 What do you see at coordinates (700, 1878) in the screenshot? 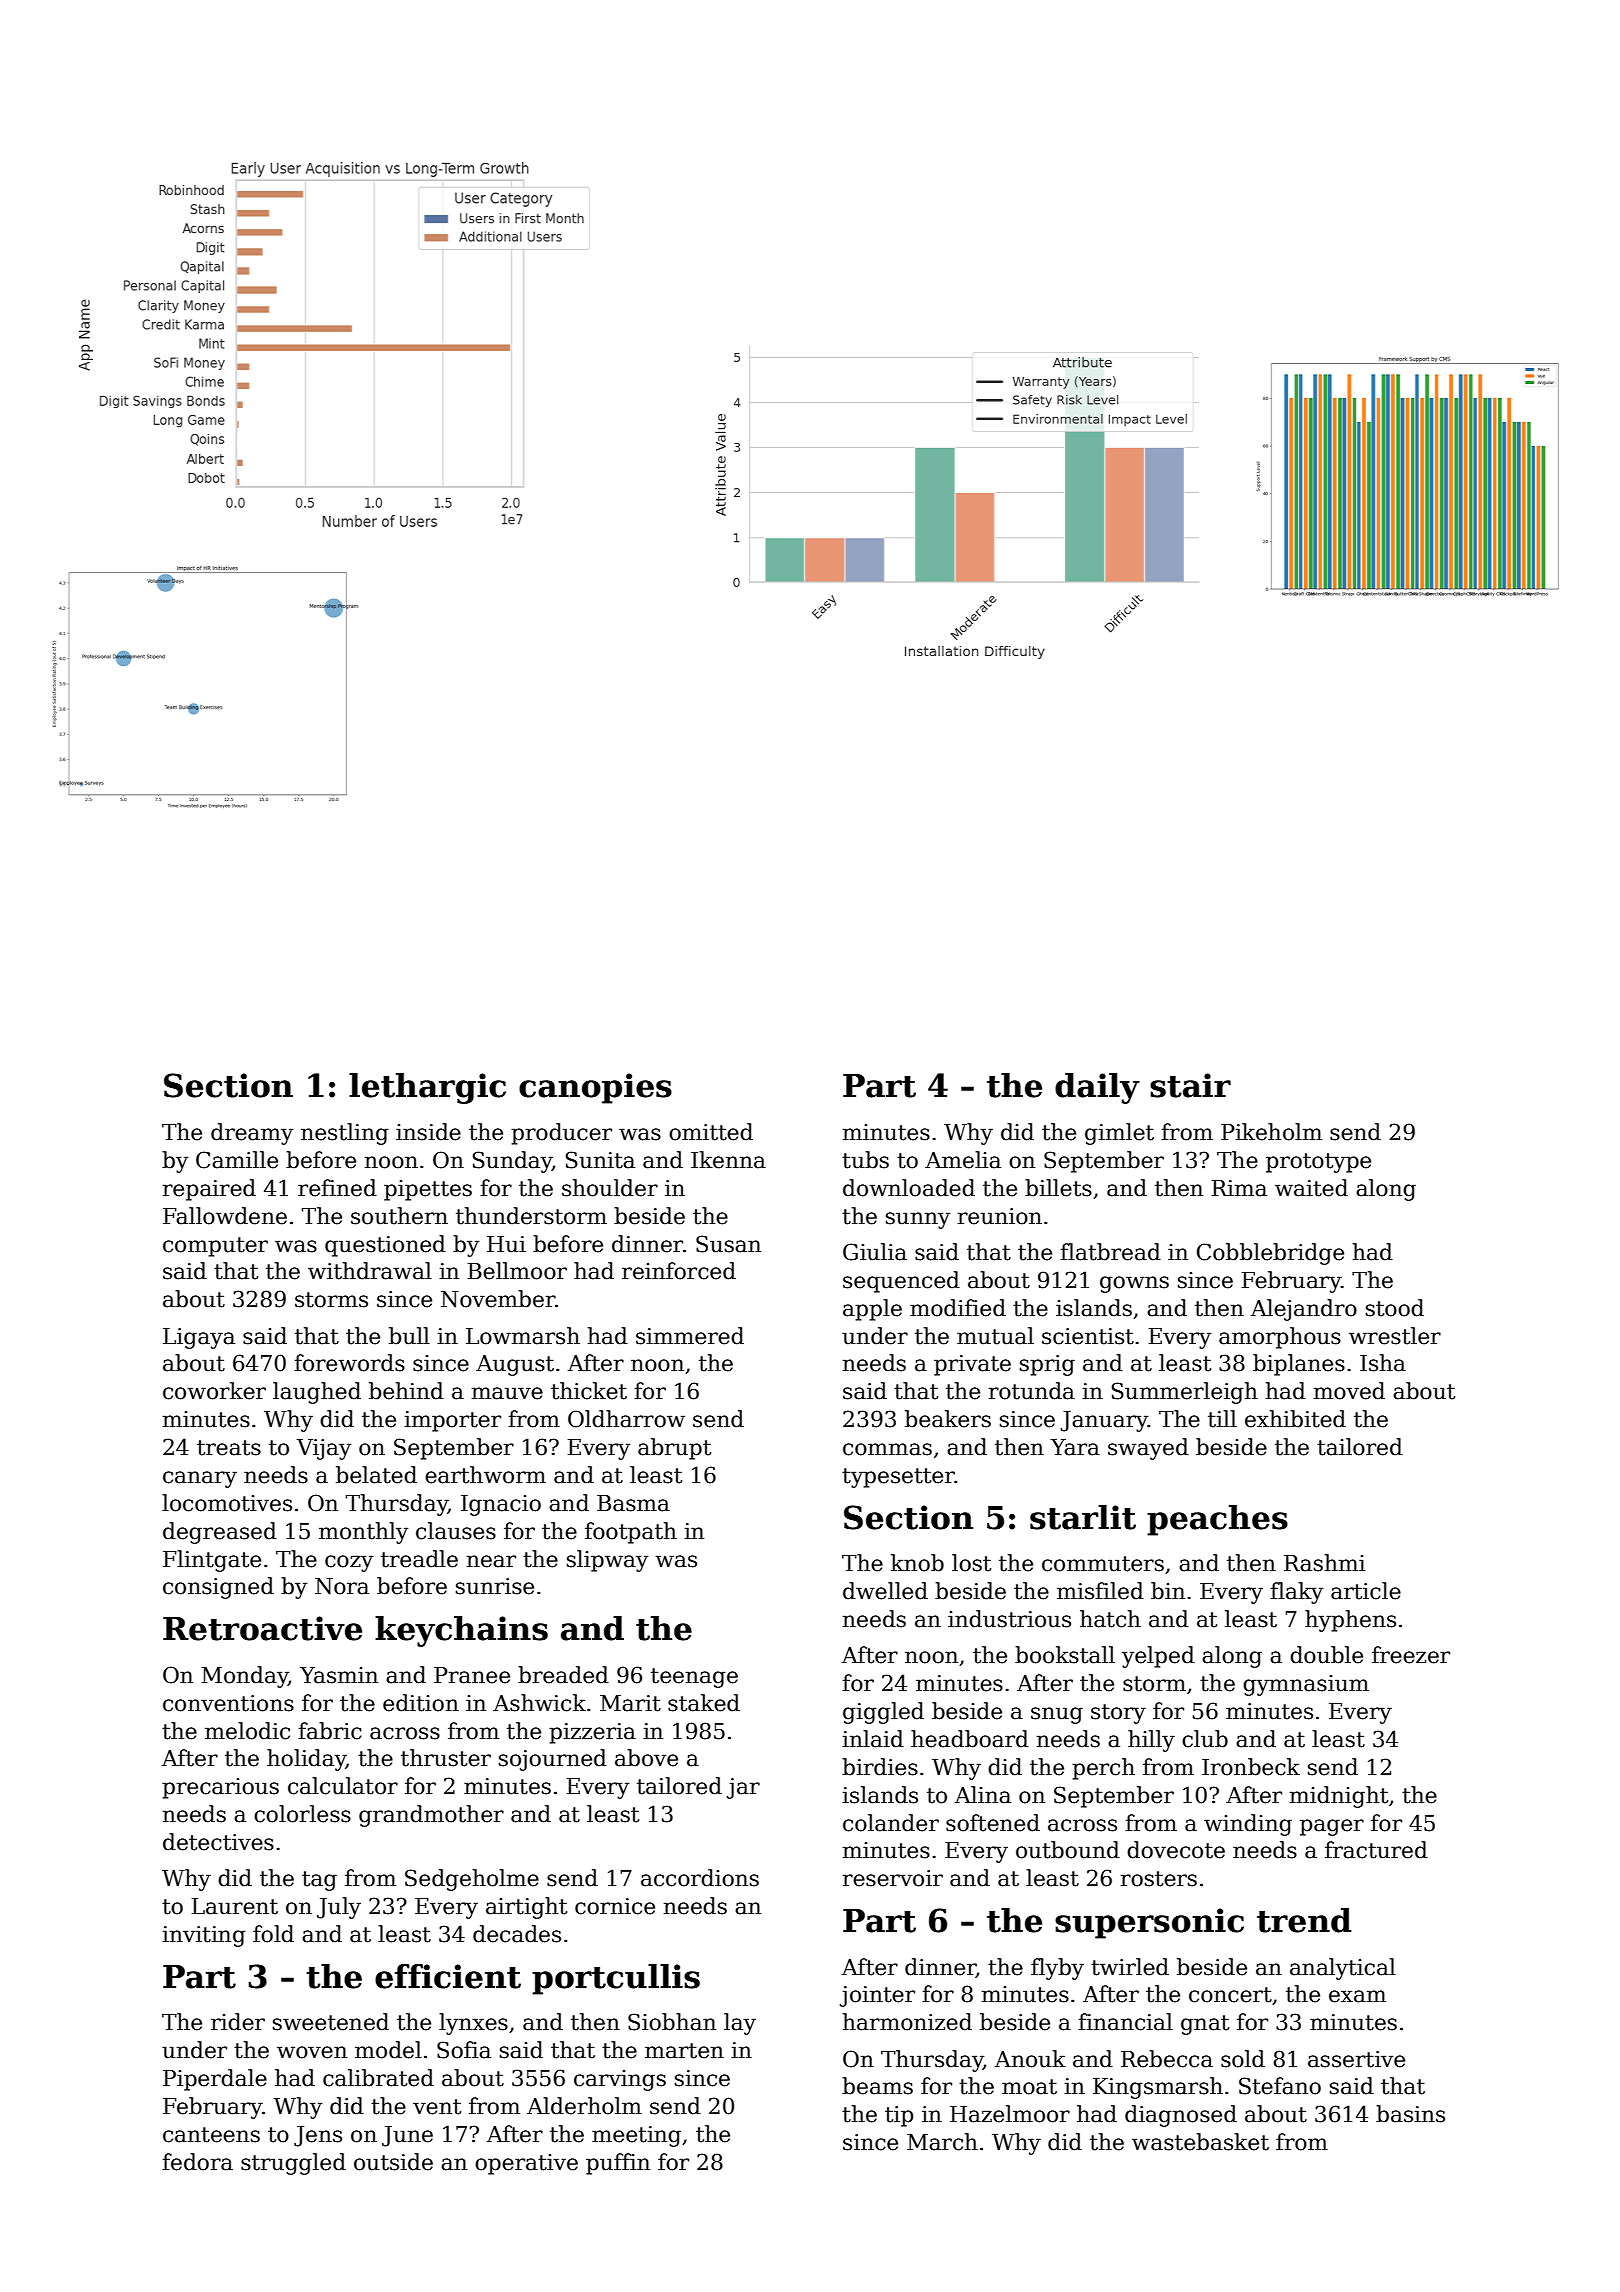
I see `accordions` at bounding box center [700, 1878].
